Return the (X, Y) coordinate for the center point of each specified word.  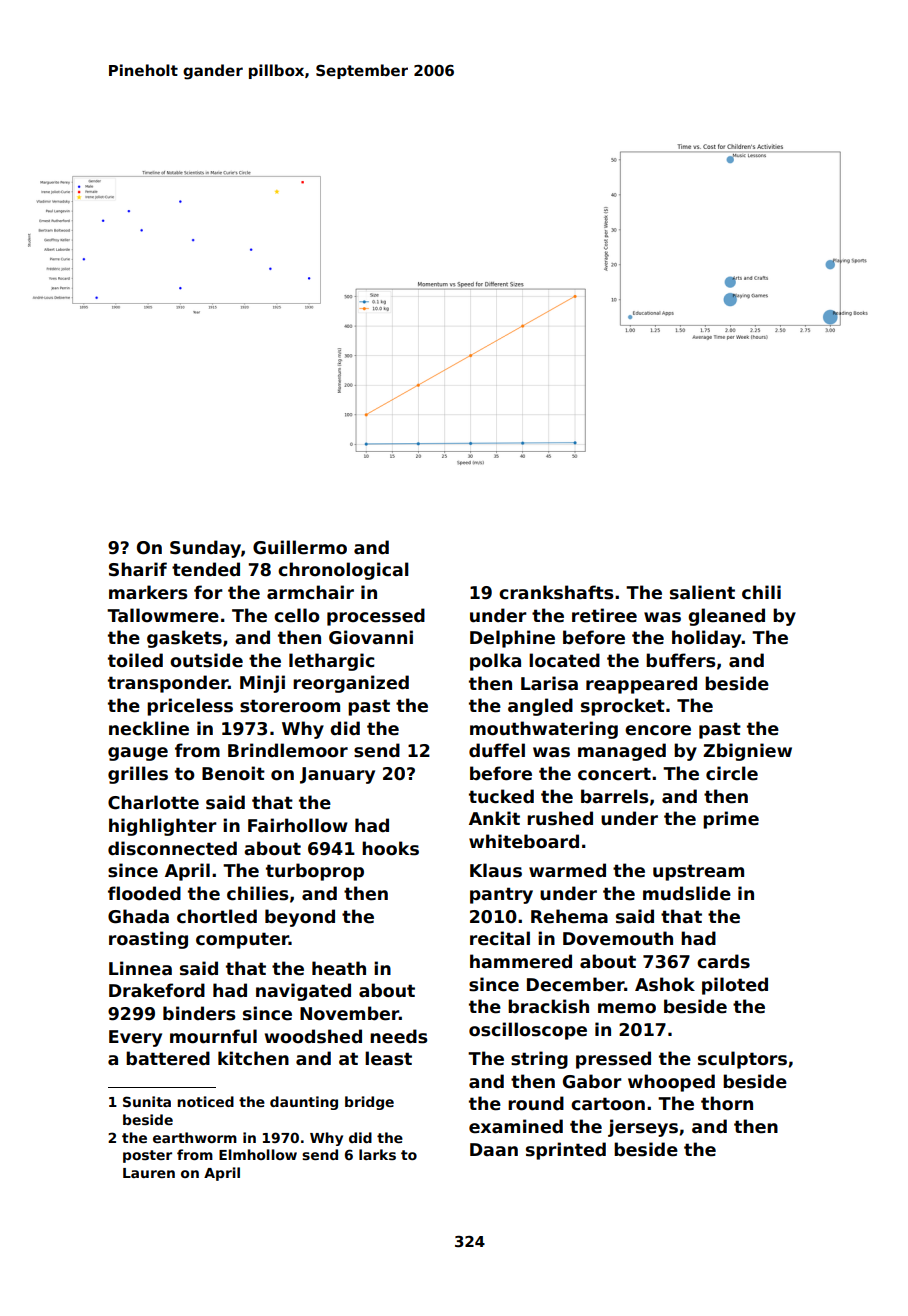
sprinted (566, 1151)
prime (731, 820)
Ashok (665, 984)
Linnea (140, 968)
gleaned (726, 617)
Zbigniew (747, 752)
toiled (135, 660)
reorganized (351, 684)
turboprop (315, 872)
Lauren (149, 1173)
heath (339, 968)
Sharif (138, 569)
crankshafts (556, 592)
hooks (390, 848)
